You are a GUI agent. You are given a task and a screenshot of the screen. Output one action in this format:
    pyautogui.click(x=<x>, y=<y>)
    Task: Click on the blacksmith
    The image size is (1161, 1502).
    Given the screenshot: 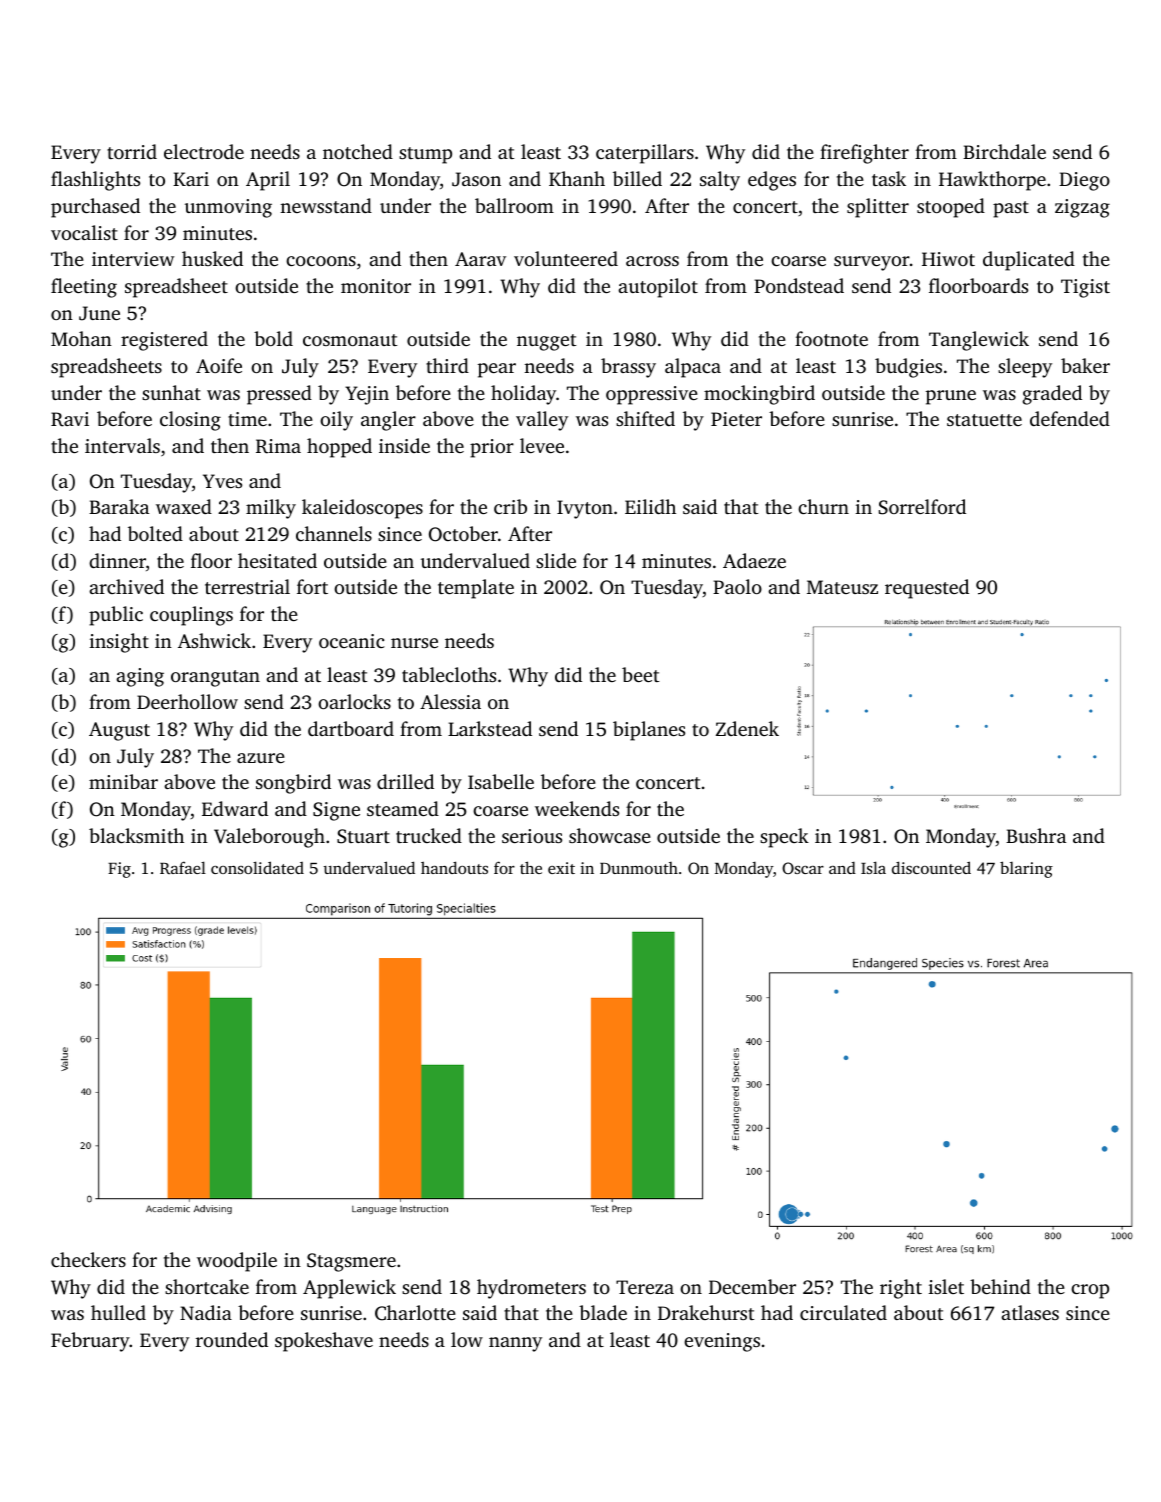 What is the action you would take?
    pyautogui.click(x=136, y=835)
